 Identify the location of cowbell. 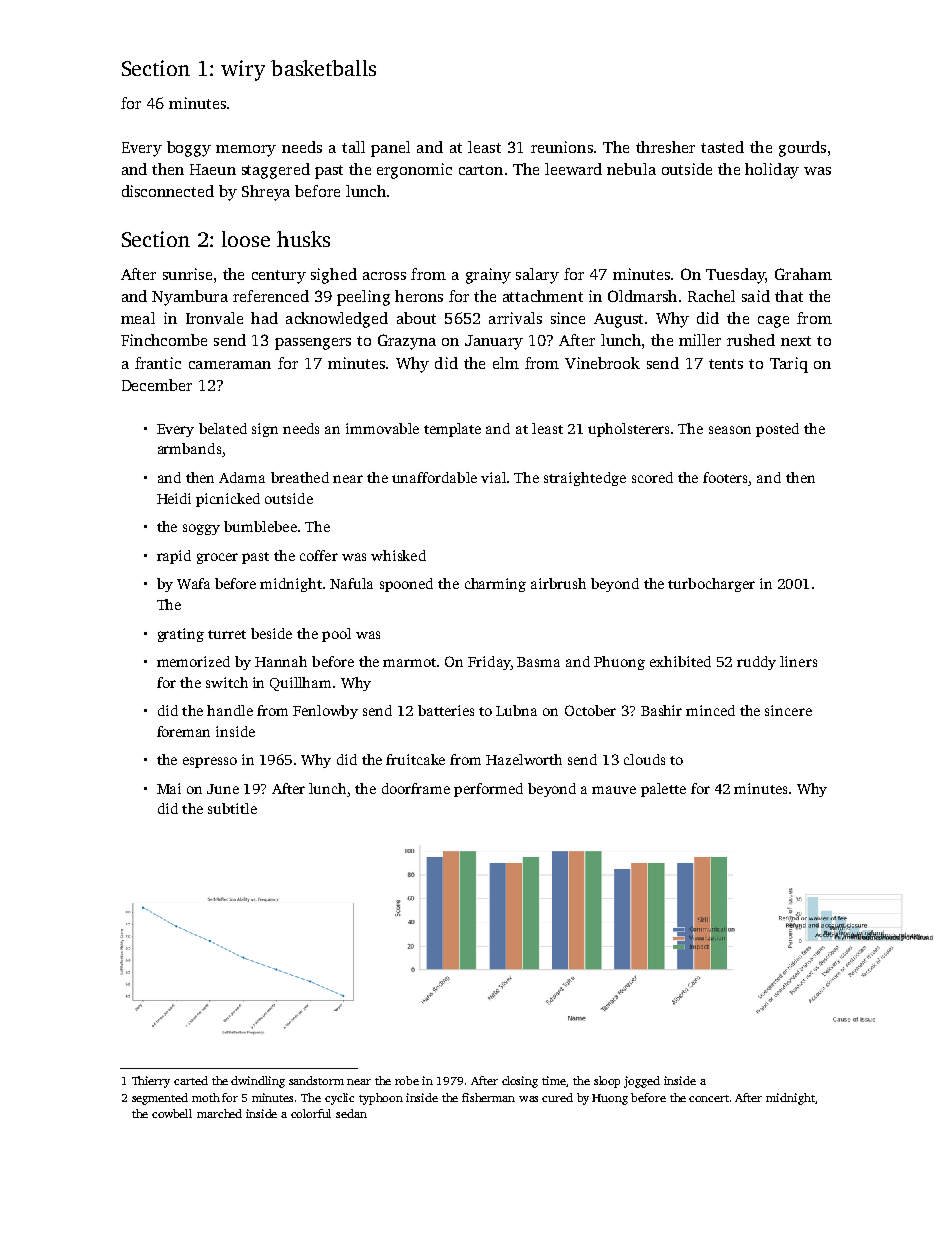
(172, 1113).
